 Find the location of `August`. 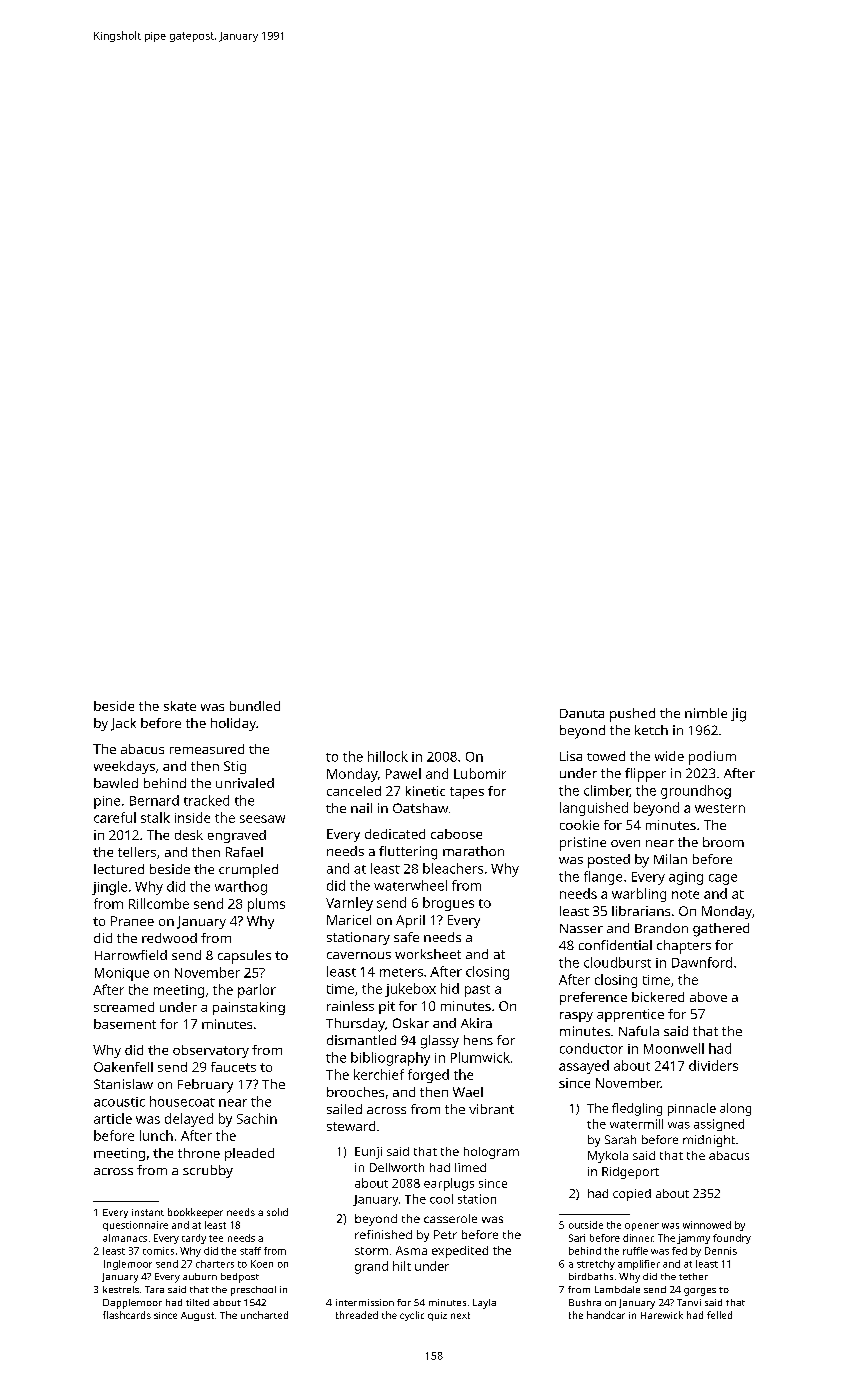

August is located at coordinates (197, 1316).
